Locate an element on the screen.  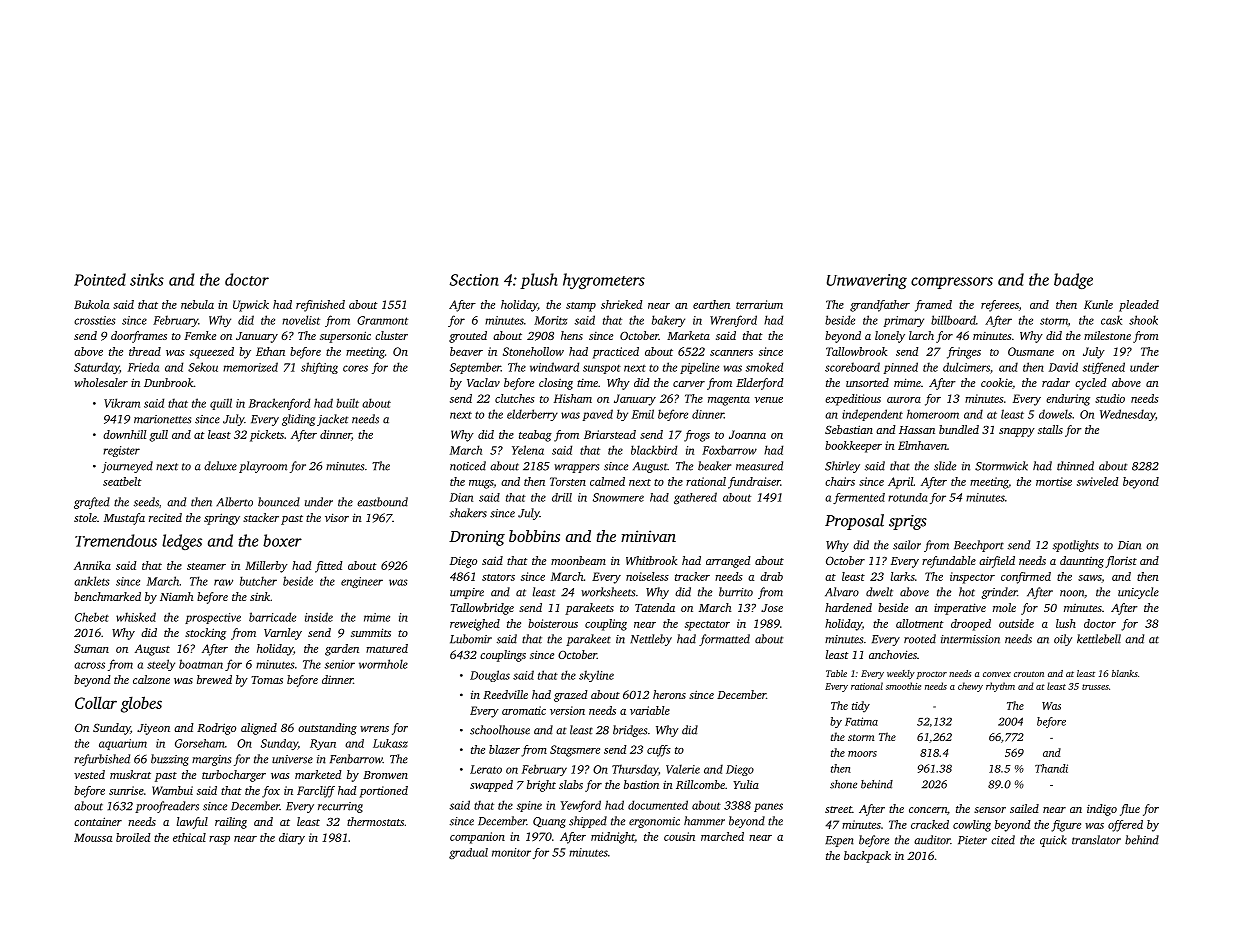
badge is located at coordinates (1073, 281).
